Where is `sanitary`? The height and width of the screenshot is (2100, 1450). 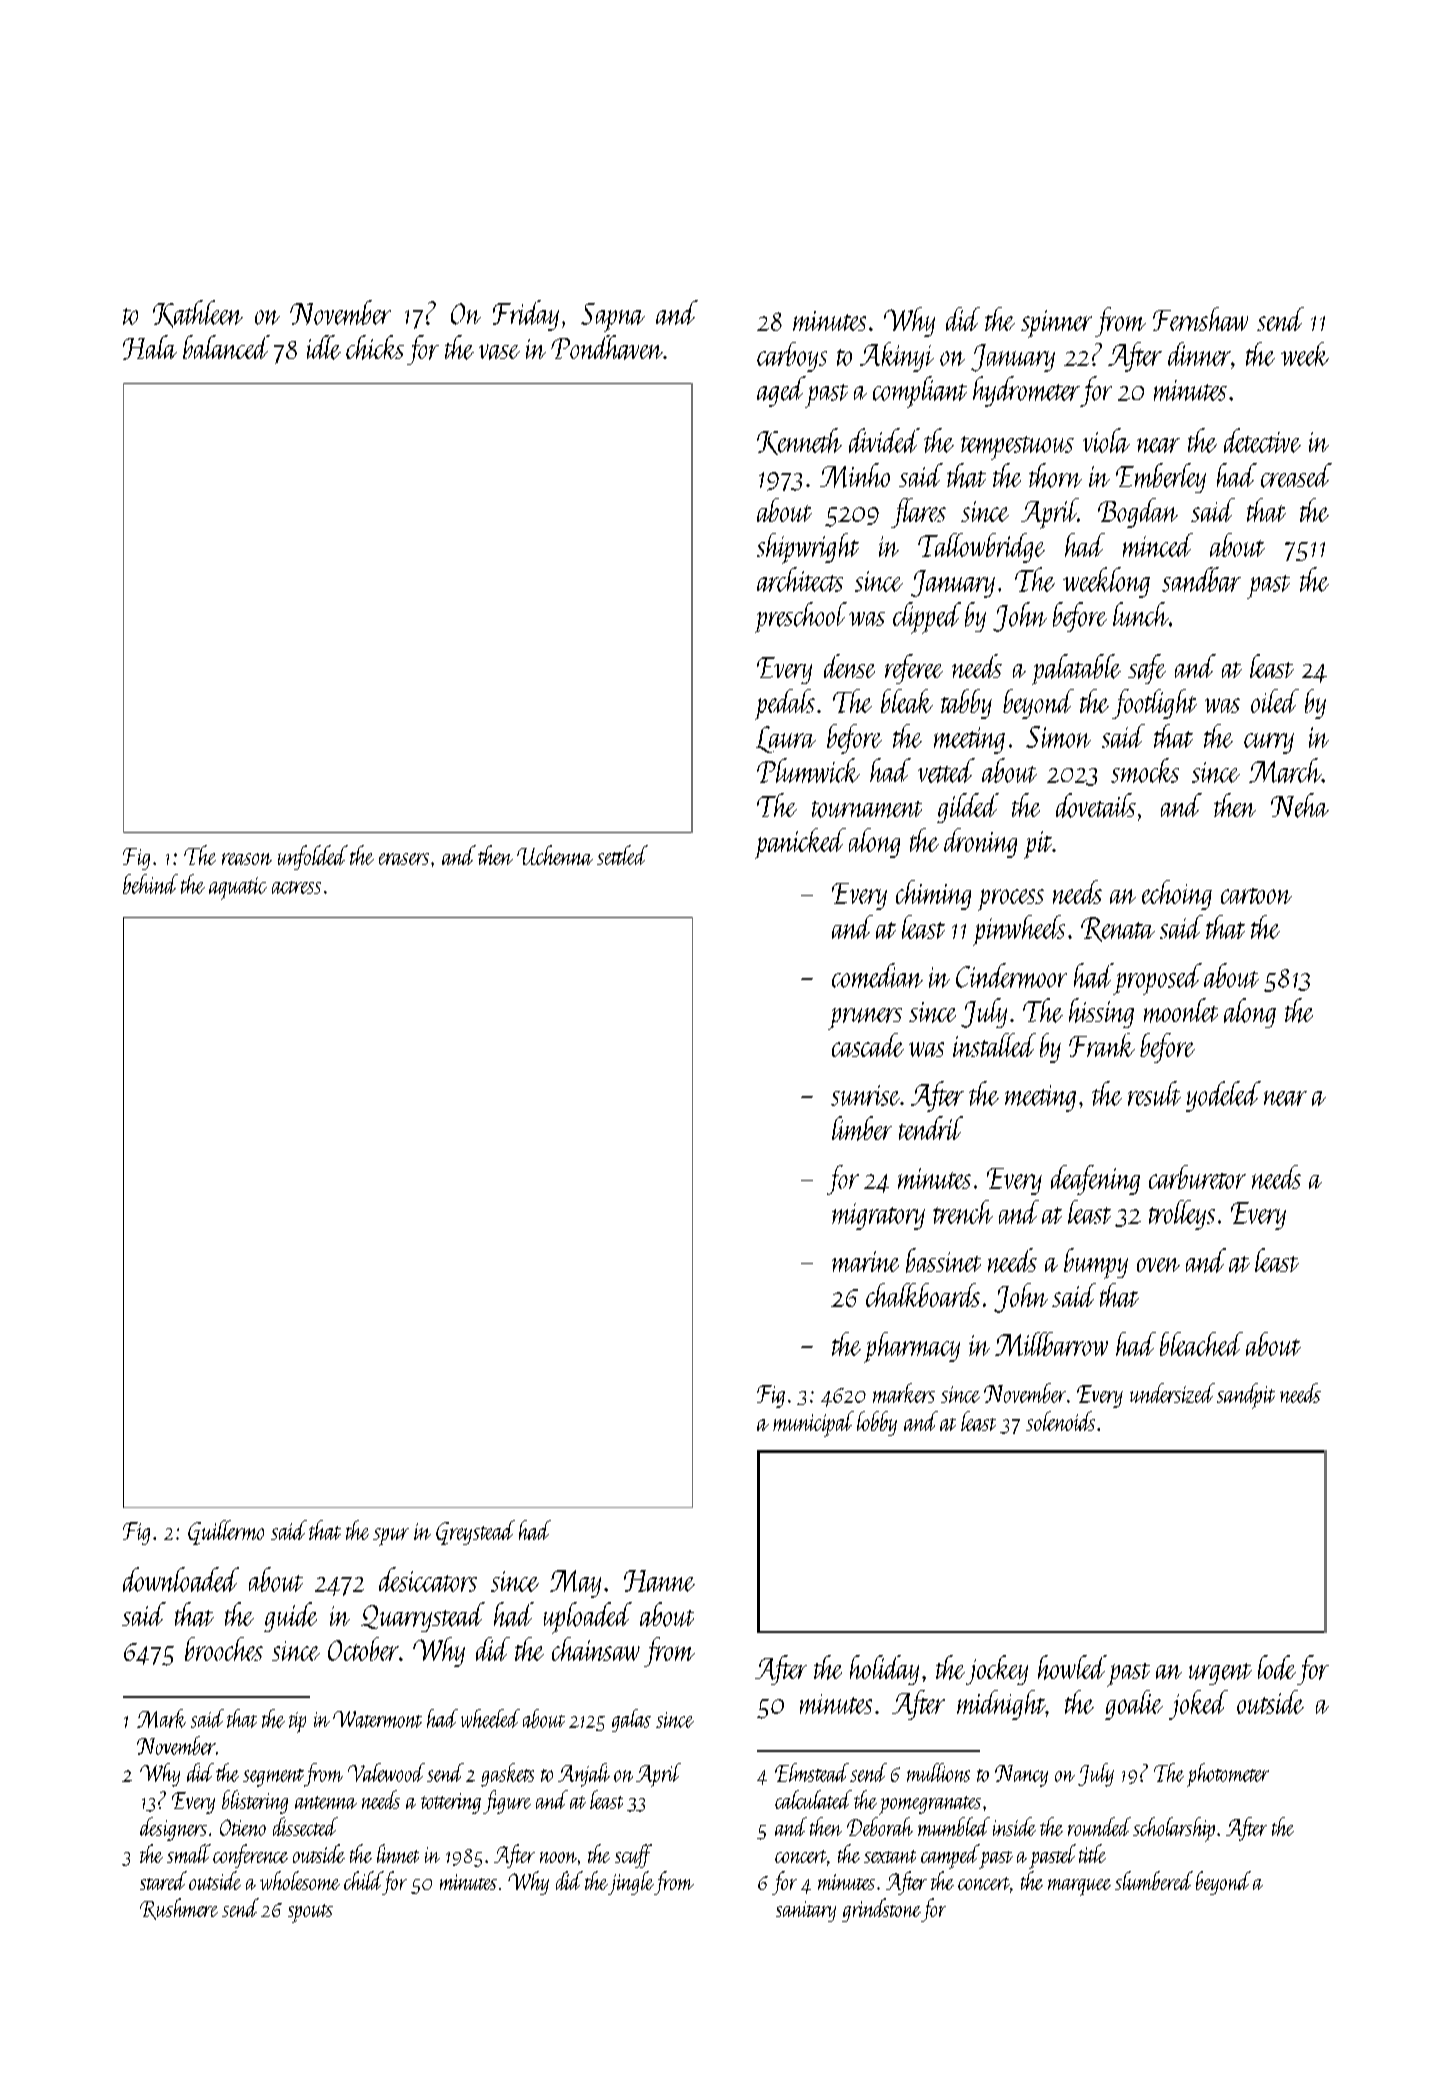 sanitary is located at coordinates (806, 1911).
